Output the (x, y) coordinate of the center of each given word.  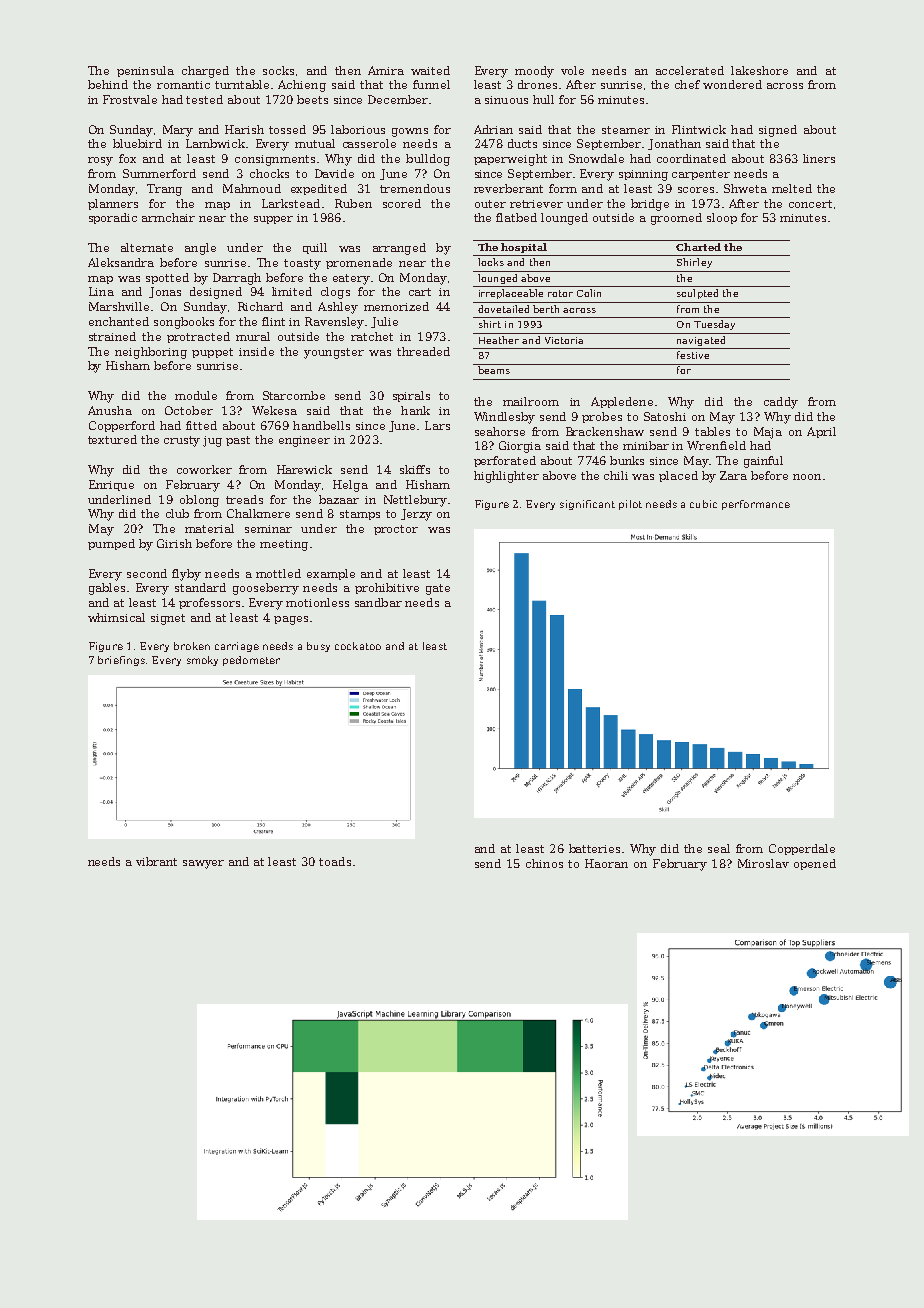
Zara (733, 475)
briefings (121, 661)
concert (810, 204)
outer (490, 204)
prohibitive (387, 588)
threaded (423, 351)
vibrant (156, 861)
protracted (198, 337)
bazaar (339, 499)
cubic (703, 504)
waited (430, 70)
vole (572, 70)
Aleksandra (121, 262)
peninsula (145, 71)
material (209, 528)
